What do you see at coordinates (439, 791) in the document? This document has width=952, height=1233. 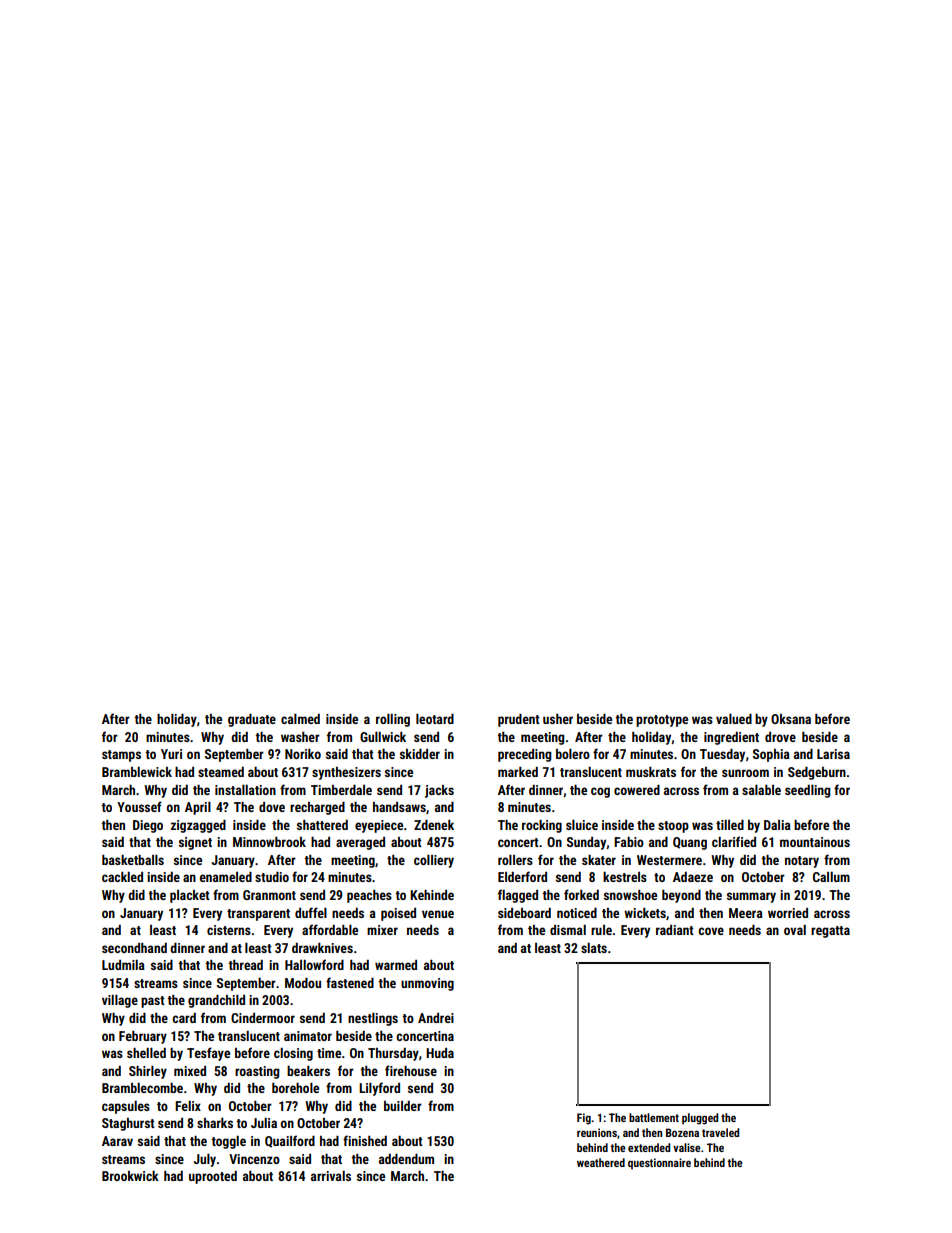 I see `jacks` at bounding box center [439, 791].
